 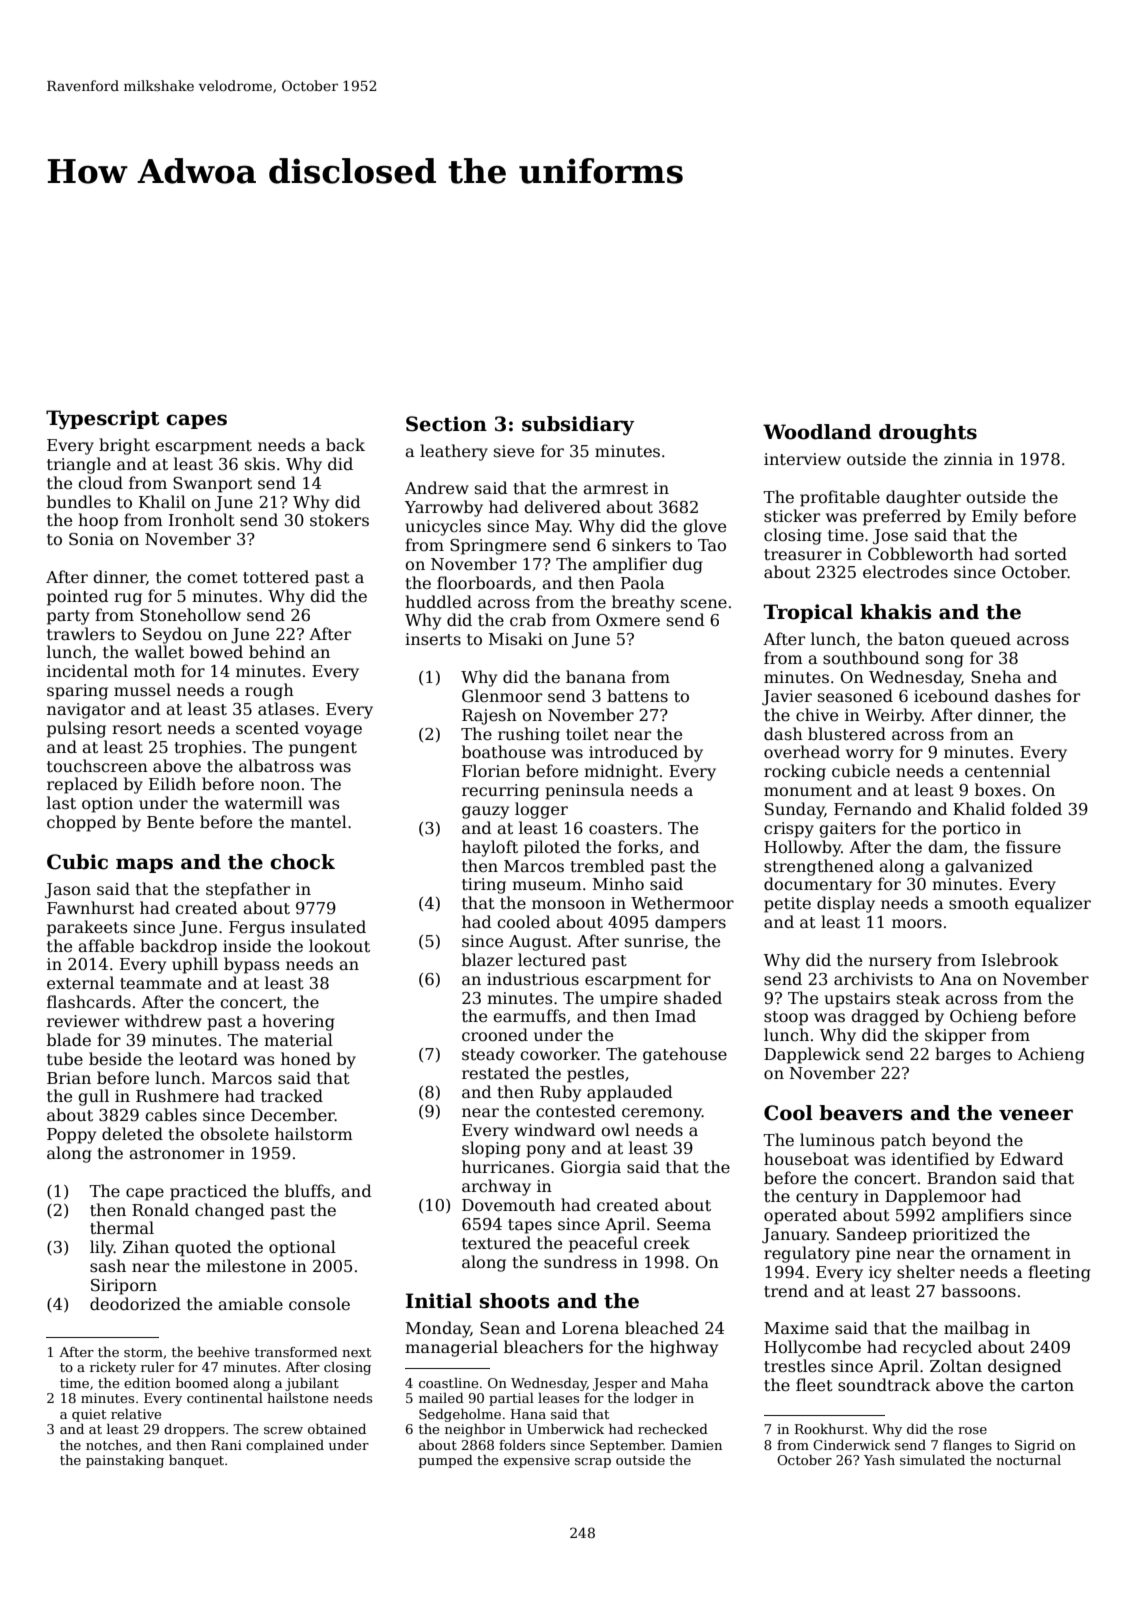 What do you see at coordinates (812, 1055) in the screenshot?
I see `Dapplewick` at bounding box center [812, 1055].
